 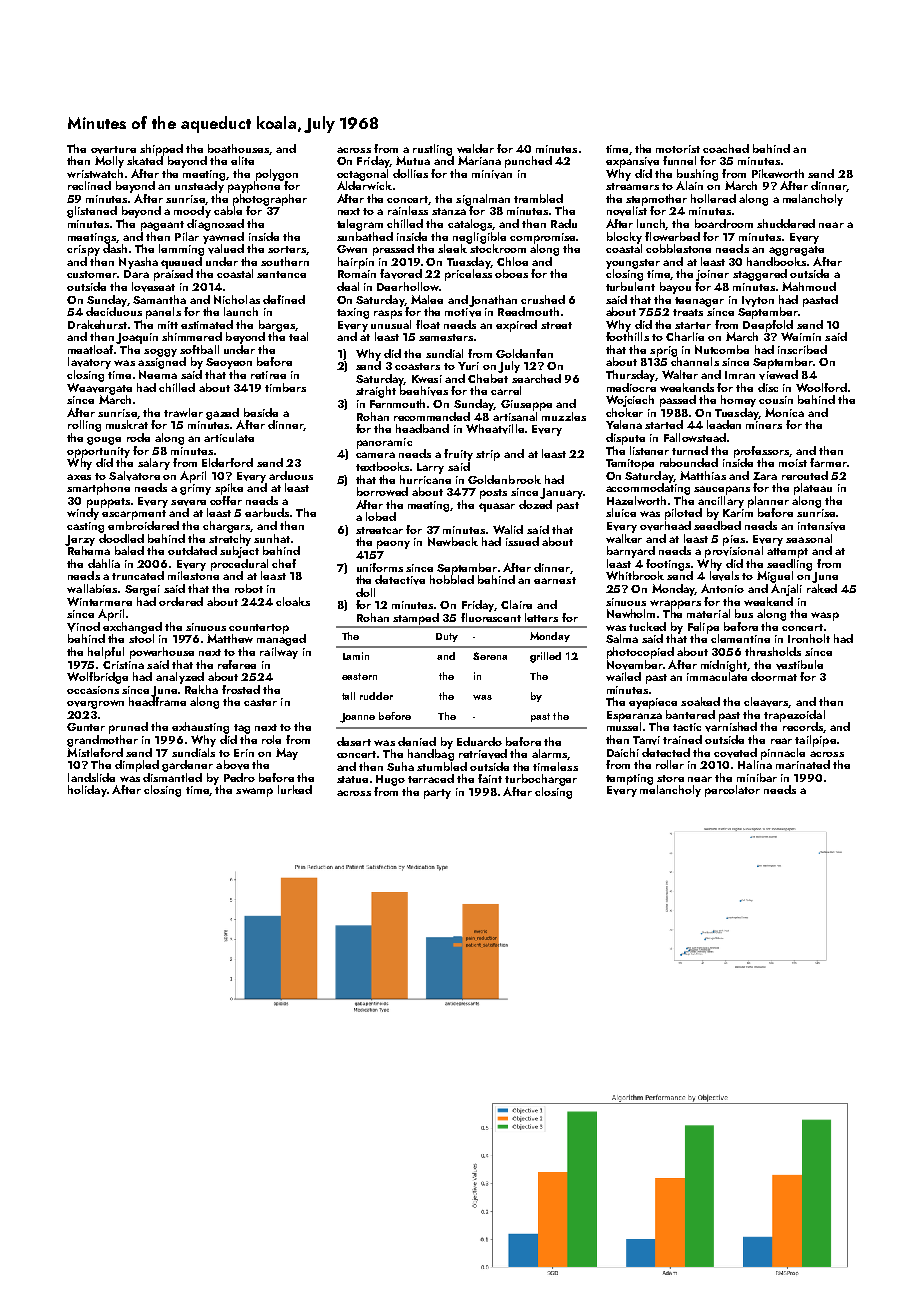 I want to click on eastern, so click(x=359, y=676).
